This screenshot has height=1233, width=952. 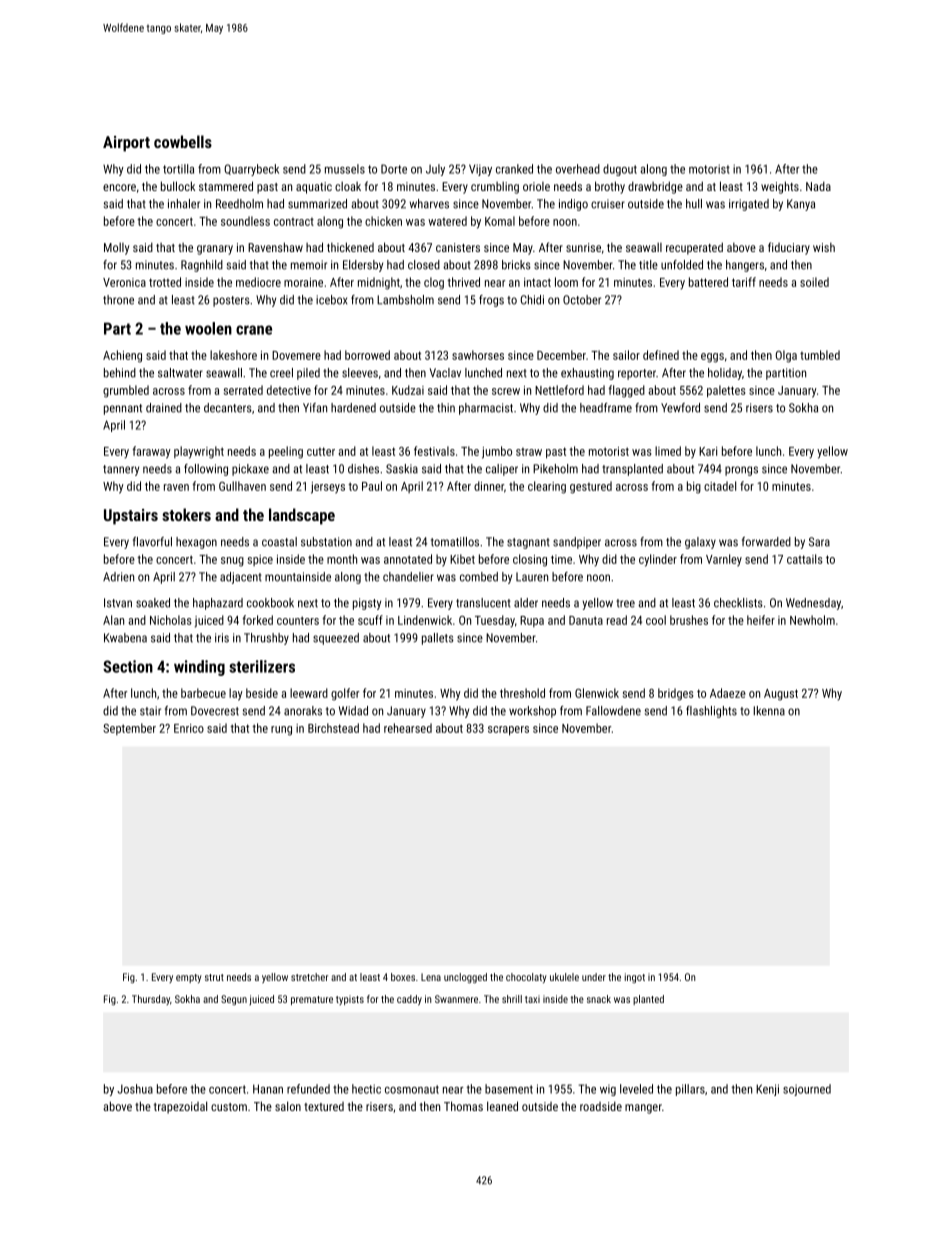 What do you see at coordinates (151, 1000) in the screenshot?
I see `Thursday` at bounding box center [151, 1000].
